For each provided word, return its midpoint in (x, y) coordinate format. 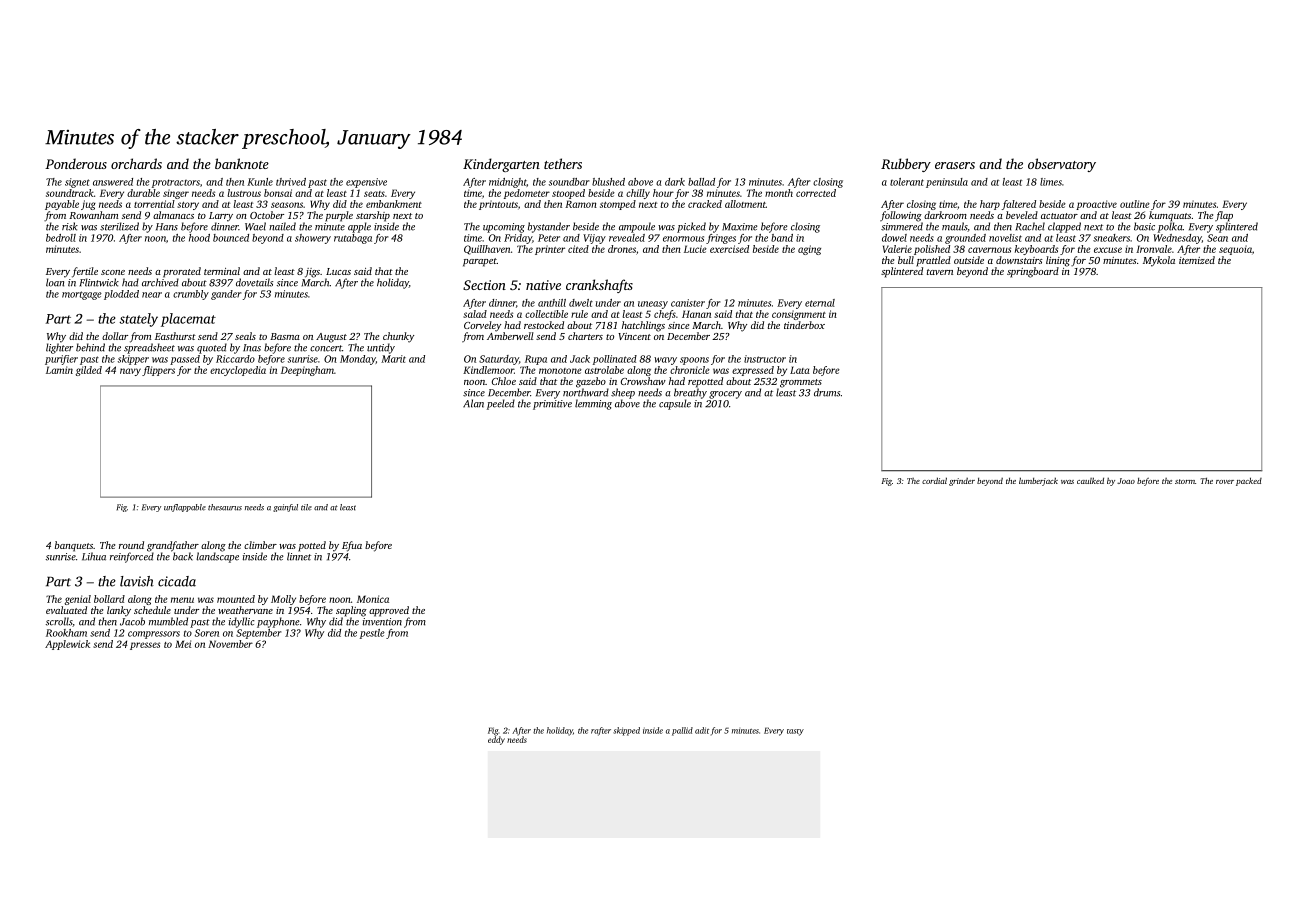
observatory (1062, 165)
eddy (496, 740)
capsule (675, 404)
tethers (563, 163)
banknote (242, 163)
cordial (934, 480)
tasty (795, 732)
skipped (626, 731)
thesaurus (225, 507)
